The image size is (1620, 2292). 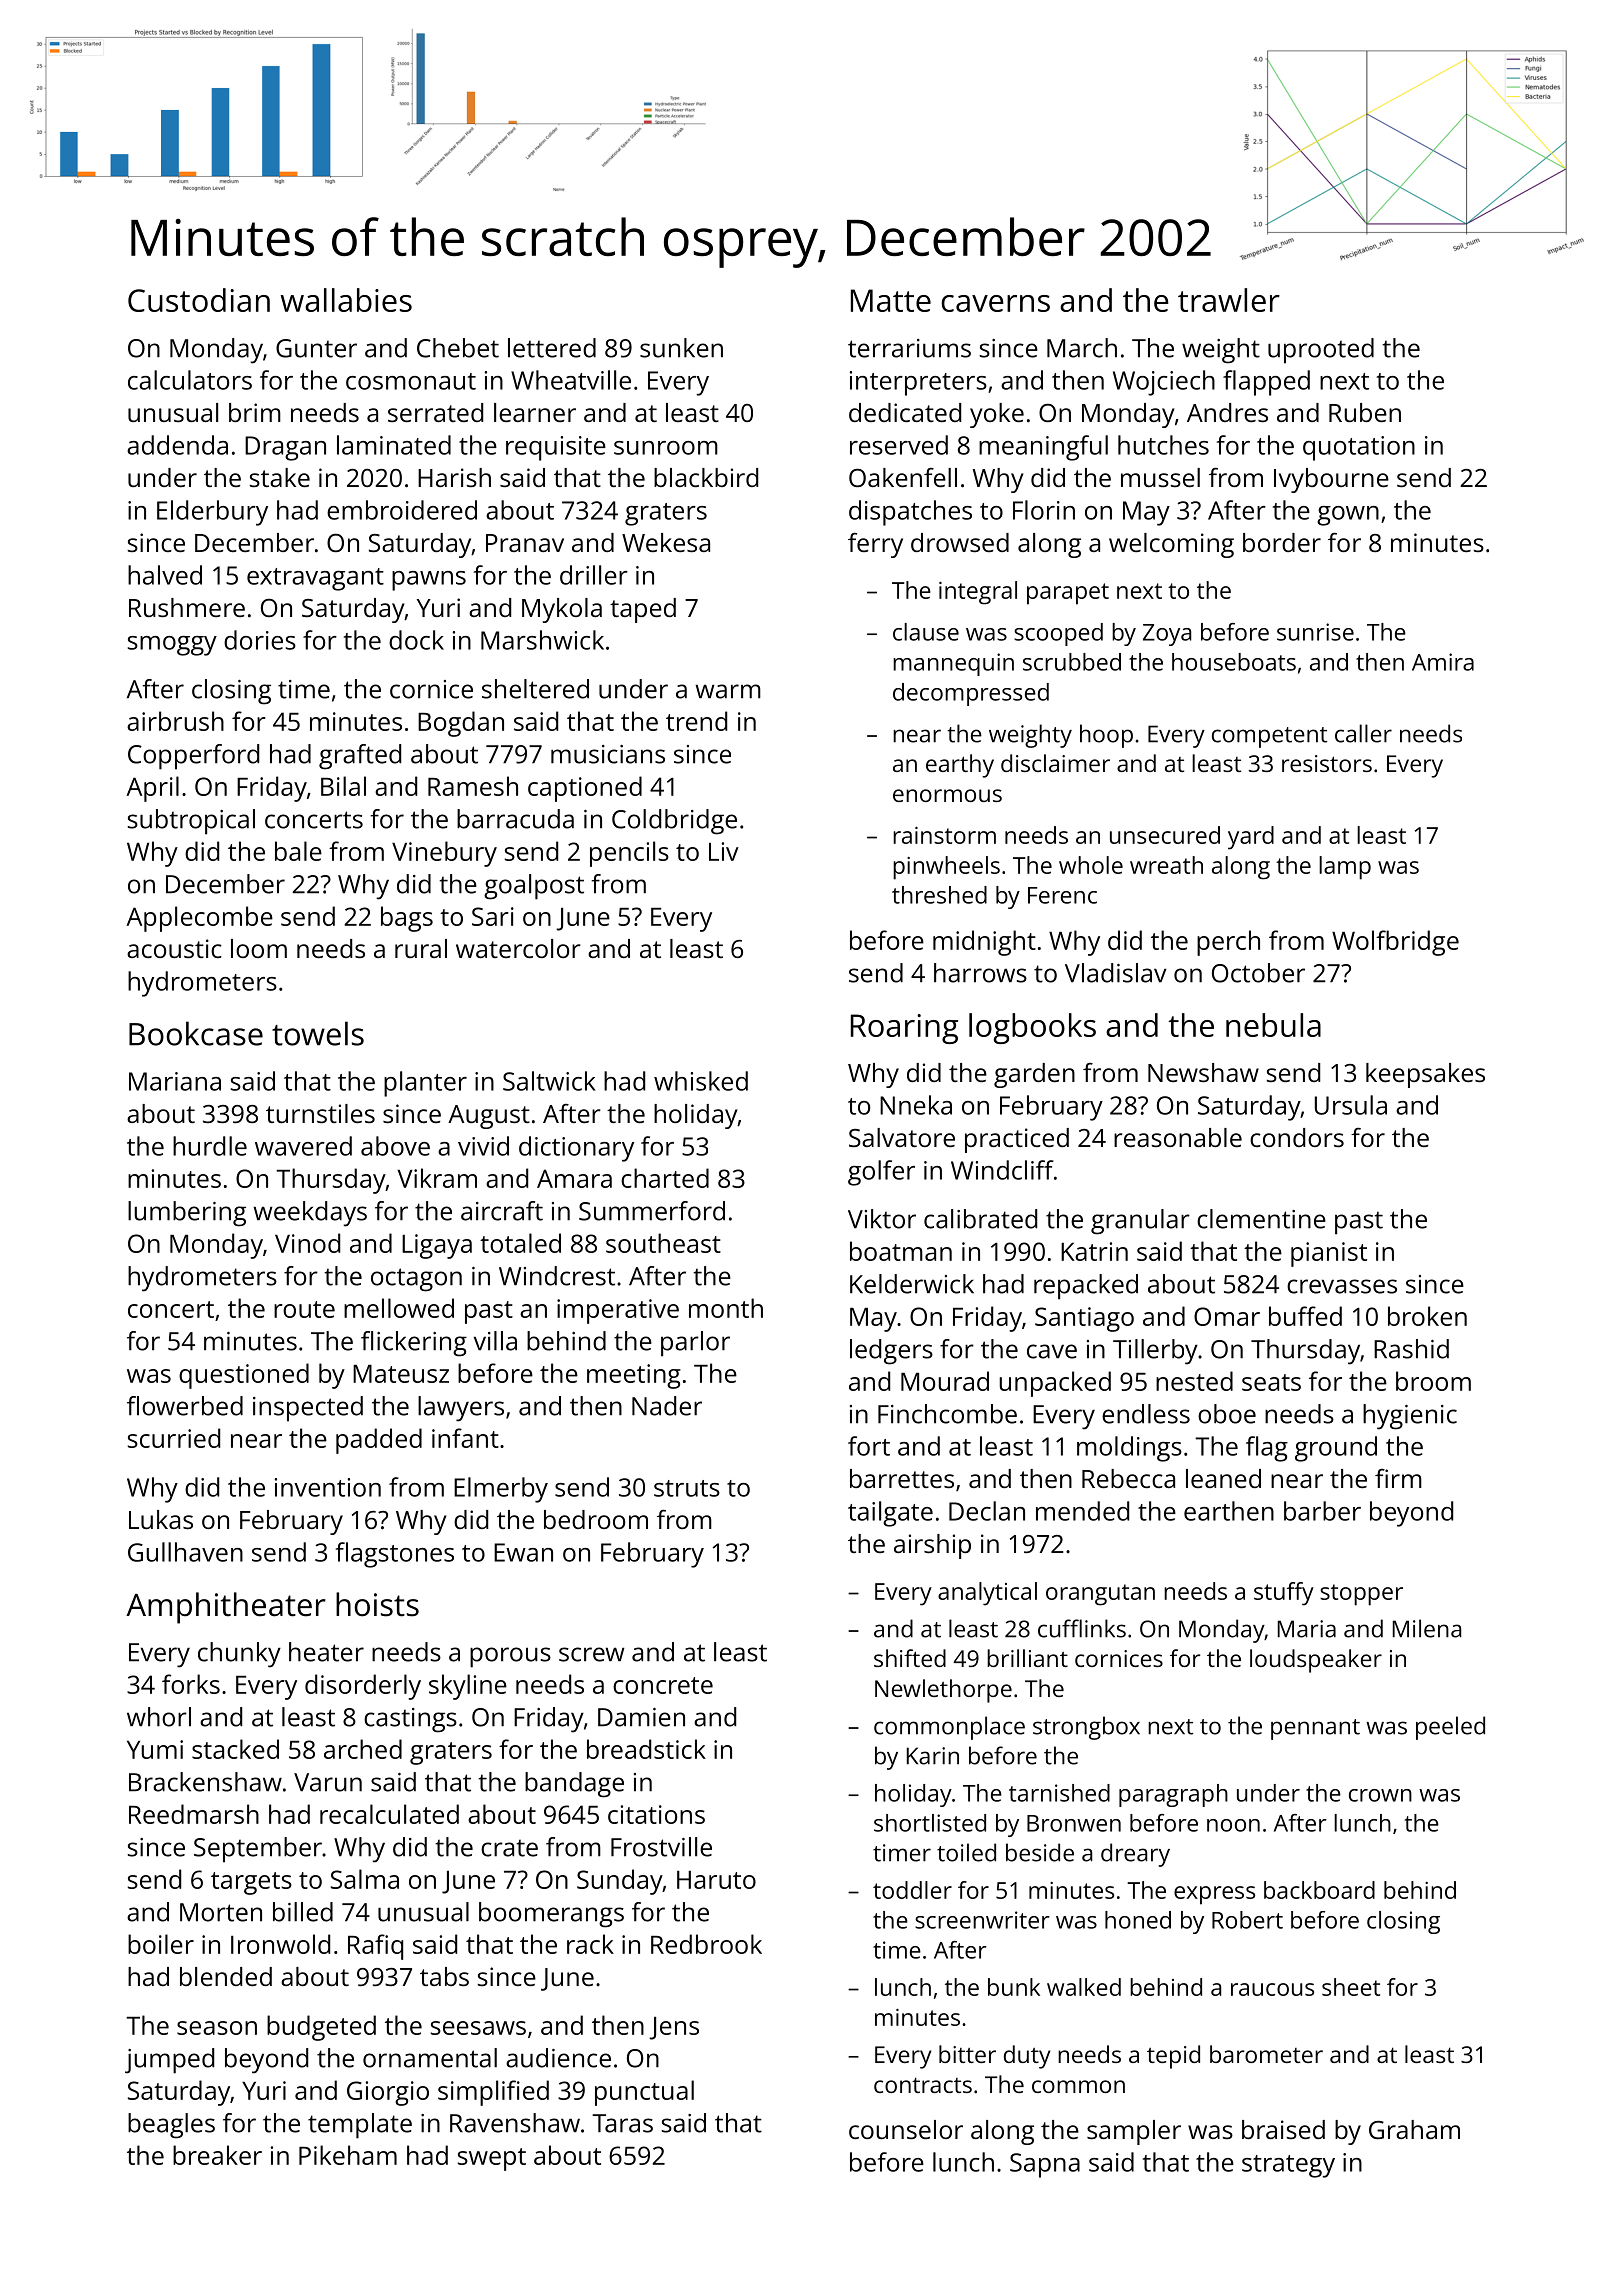 What do you see at coordinates (492, 2159) in the screenshot?
I see `swept` at bounding box center [492, 2159].
